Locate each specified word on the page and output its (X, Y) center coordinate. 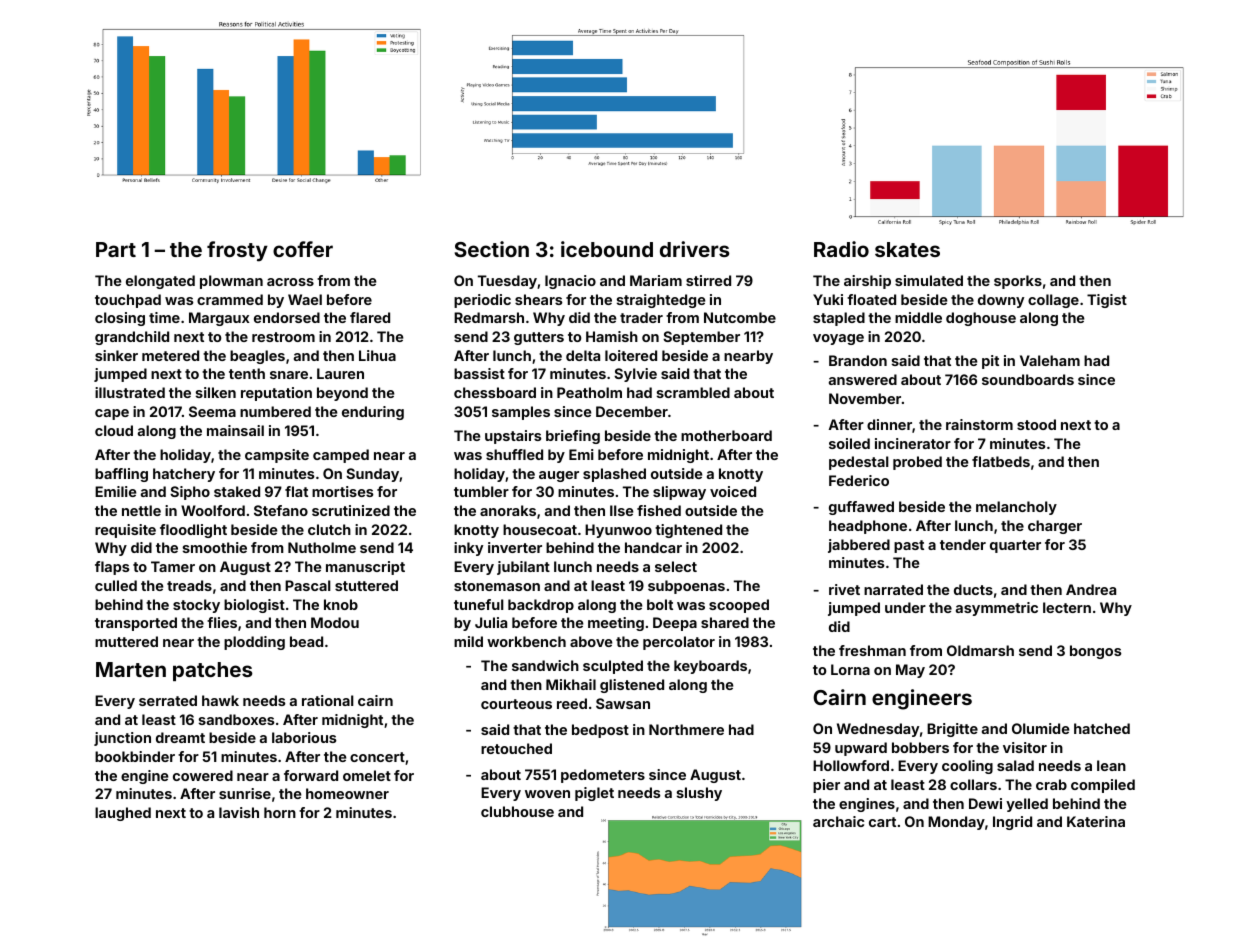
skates (907, 249)
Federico (859, 480)
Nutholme (322, 547)
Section (492, 249)
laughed (123, 814)
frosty (237, 251)
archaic (838, 821)
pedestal (859, 463)
